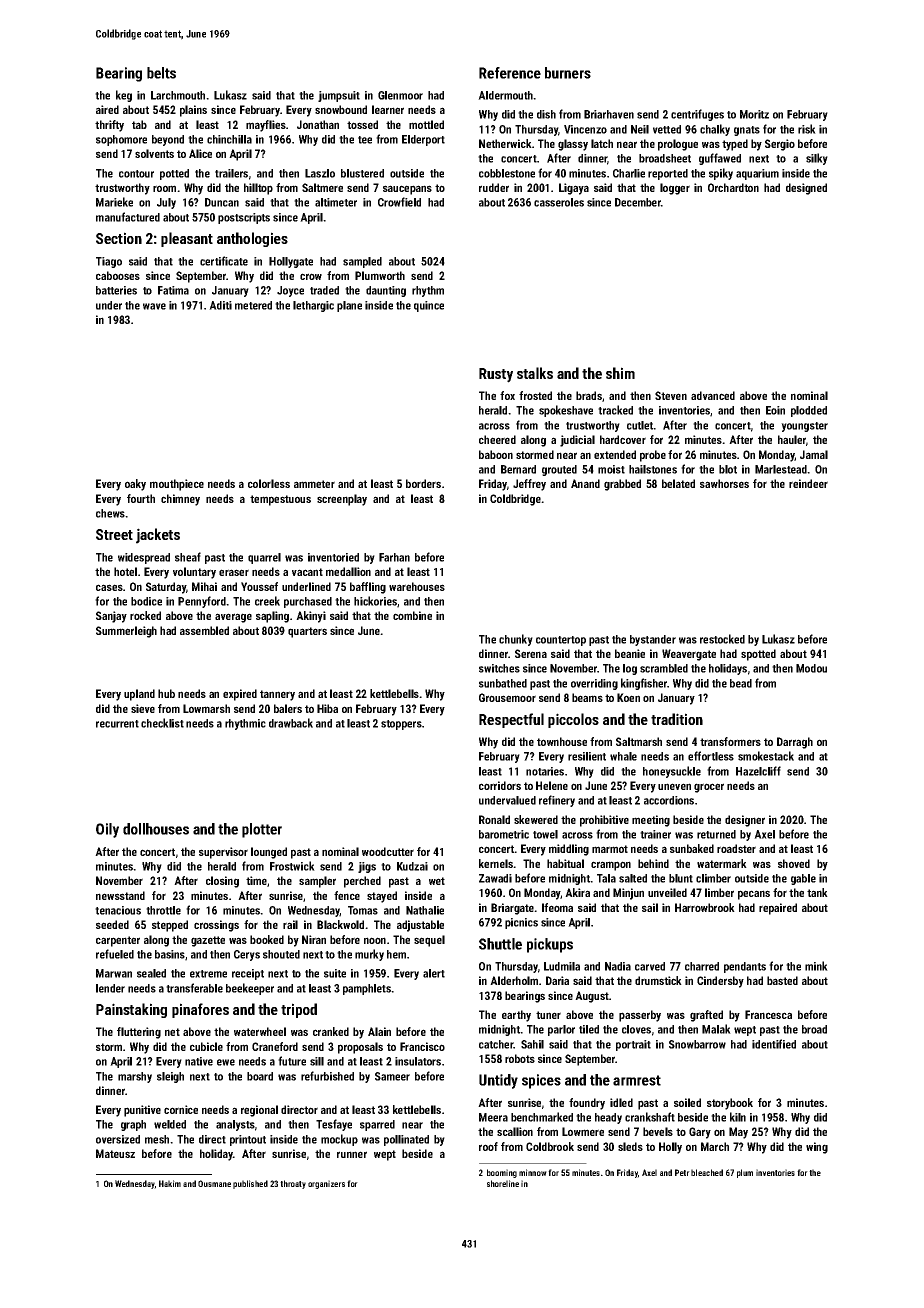 The image size is (924, 1308). What do you see at coordinates (170, 1183) in the screenshot?
I see `Hakim` at bounding box center [170, 1183].
